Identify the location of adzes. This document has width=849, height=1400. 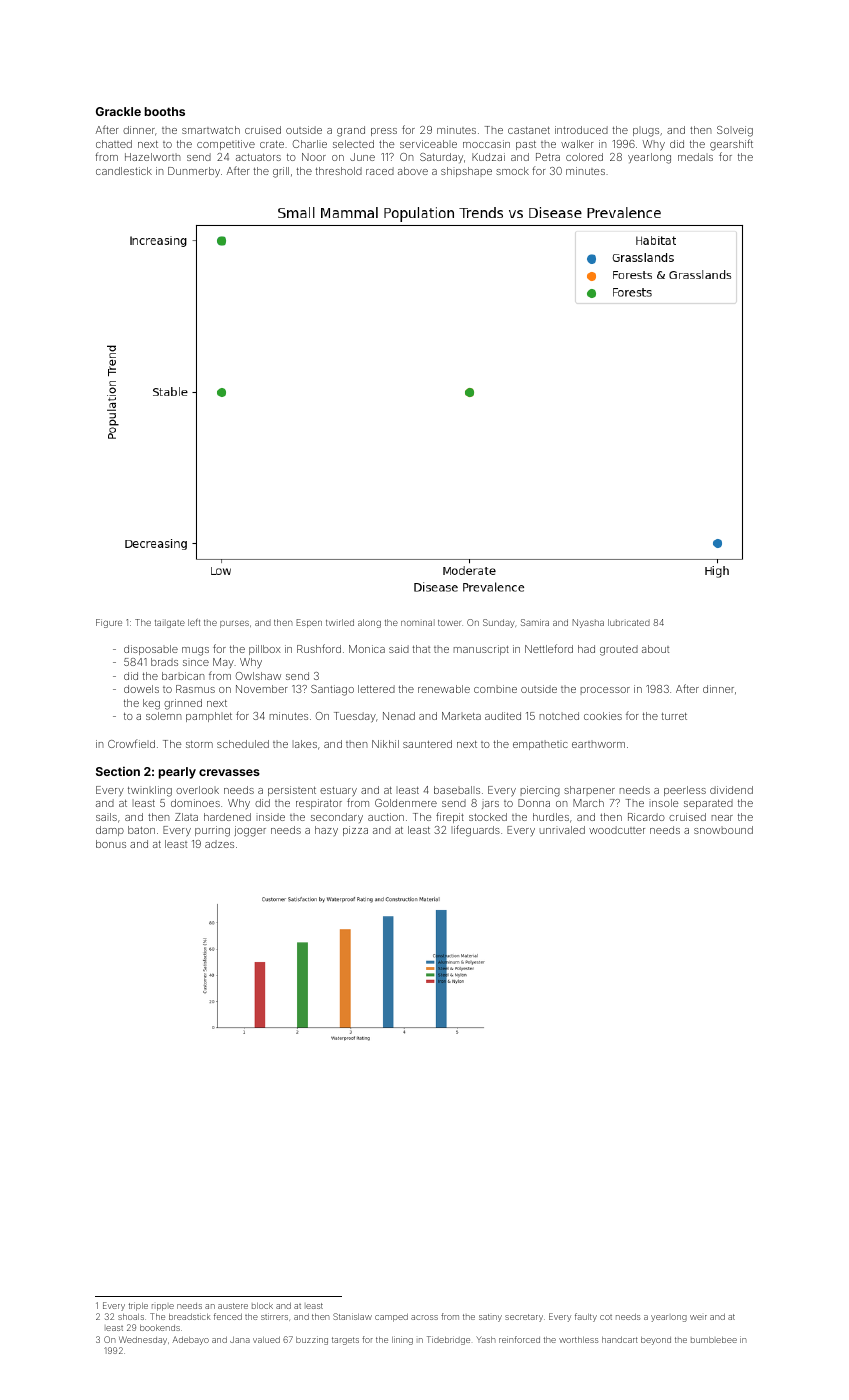
(219, 844).
